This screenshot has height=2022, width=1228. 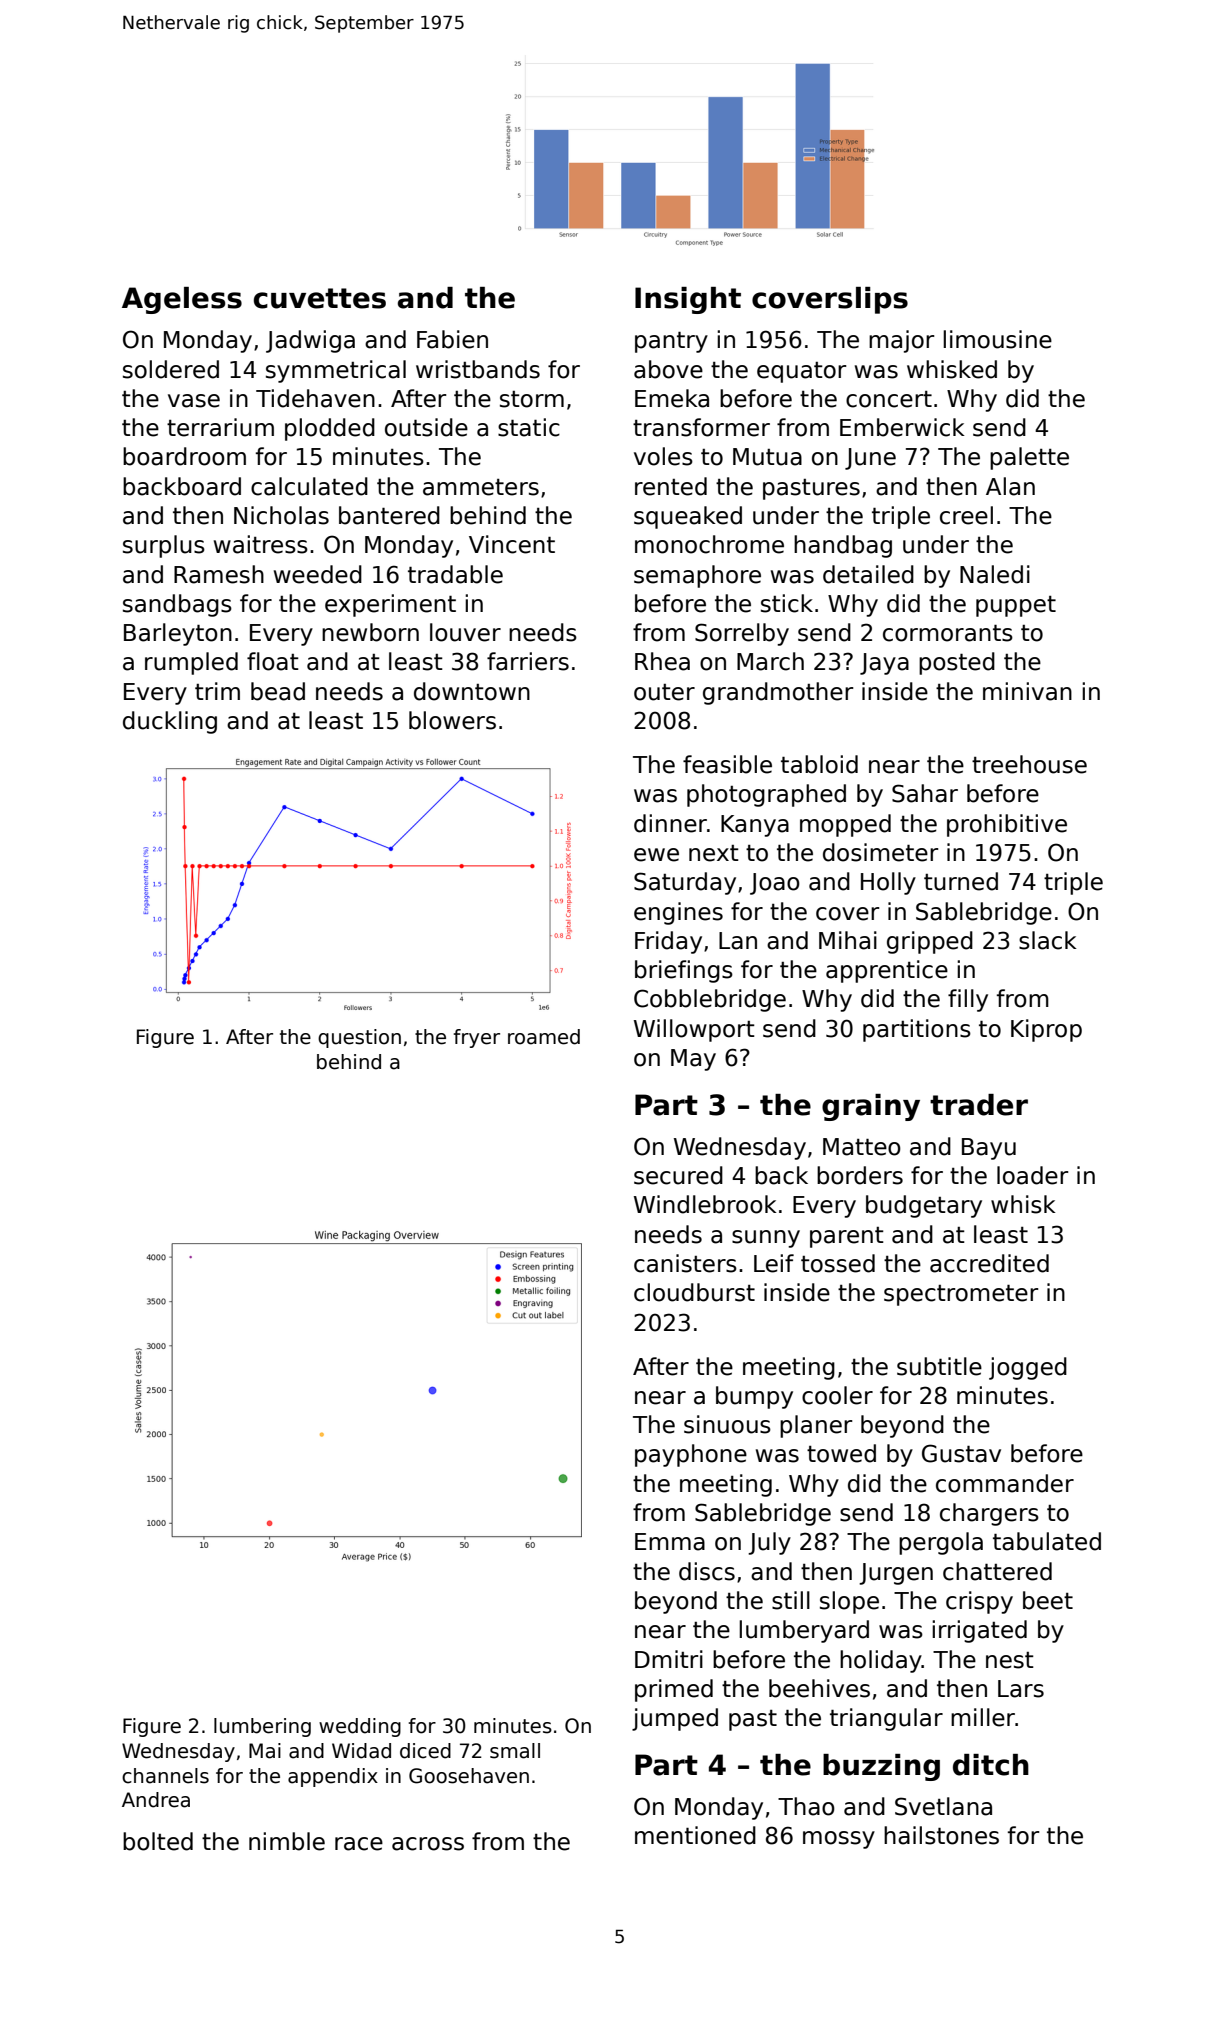 What do you see at coordinates (1048, 940) in the screenshot?
I see `slack` at bounding box center [1048, 940].
